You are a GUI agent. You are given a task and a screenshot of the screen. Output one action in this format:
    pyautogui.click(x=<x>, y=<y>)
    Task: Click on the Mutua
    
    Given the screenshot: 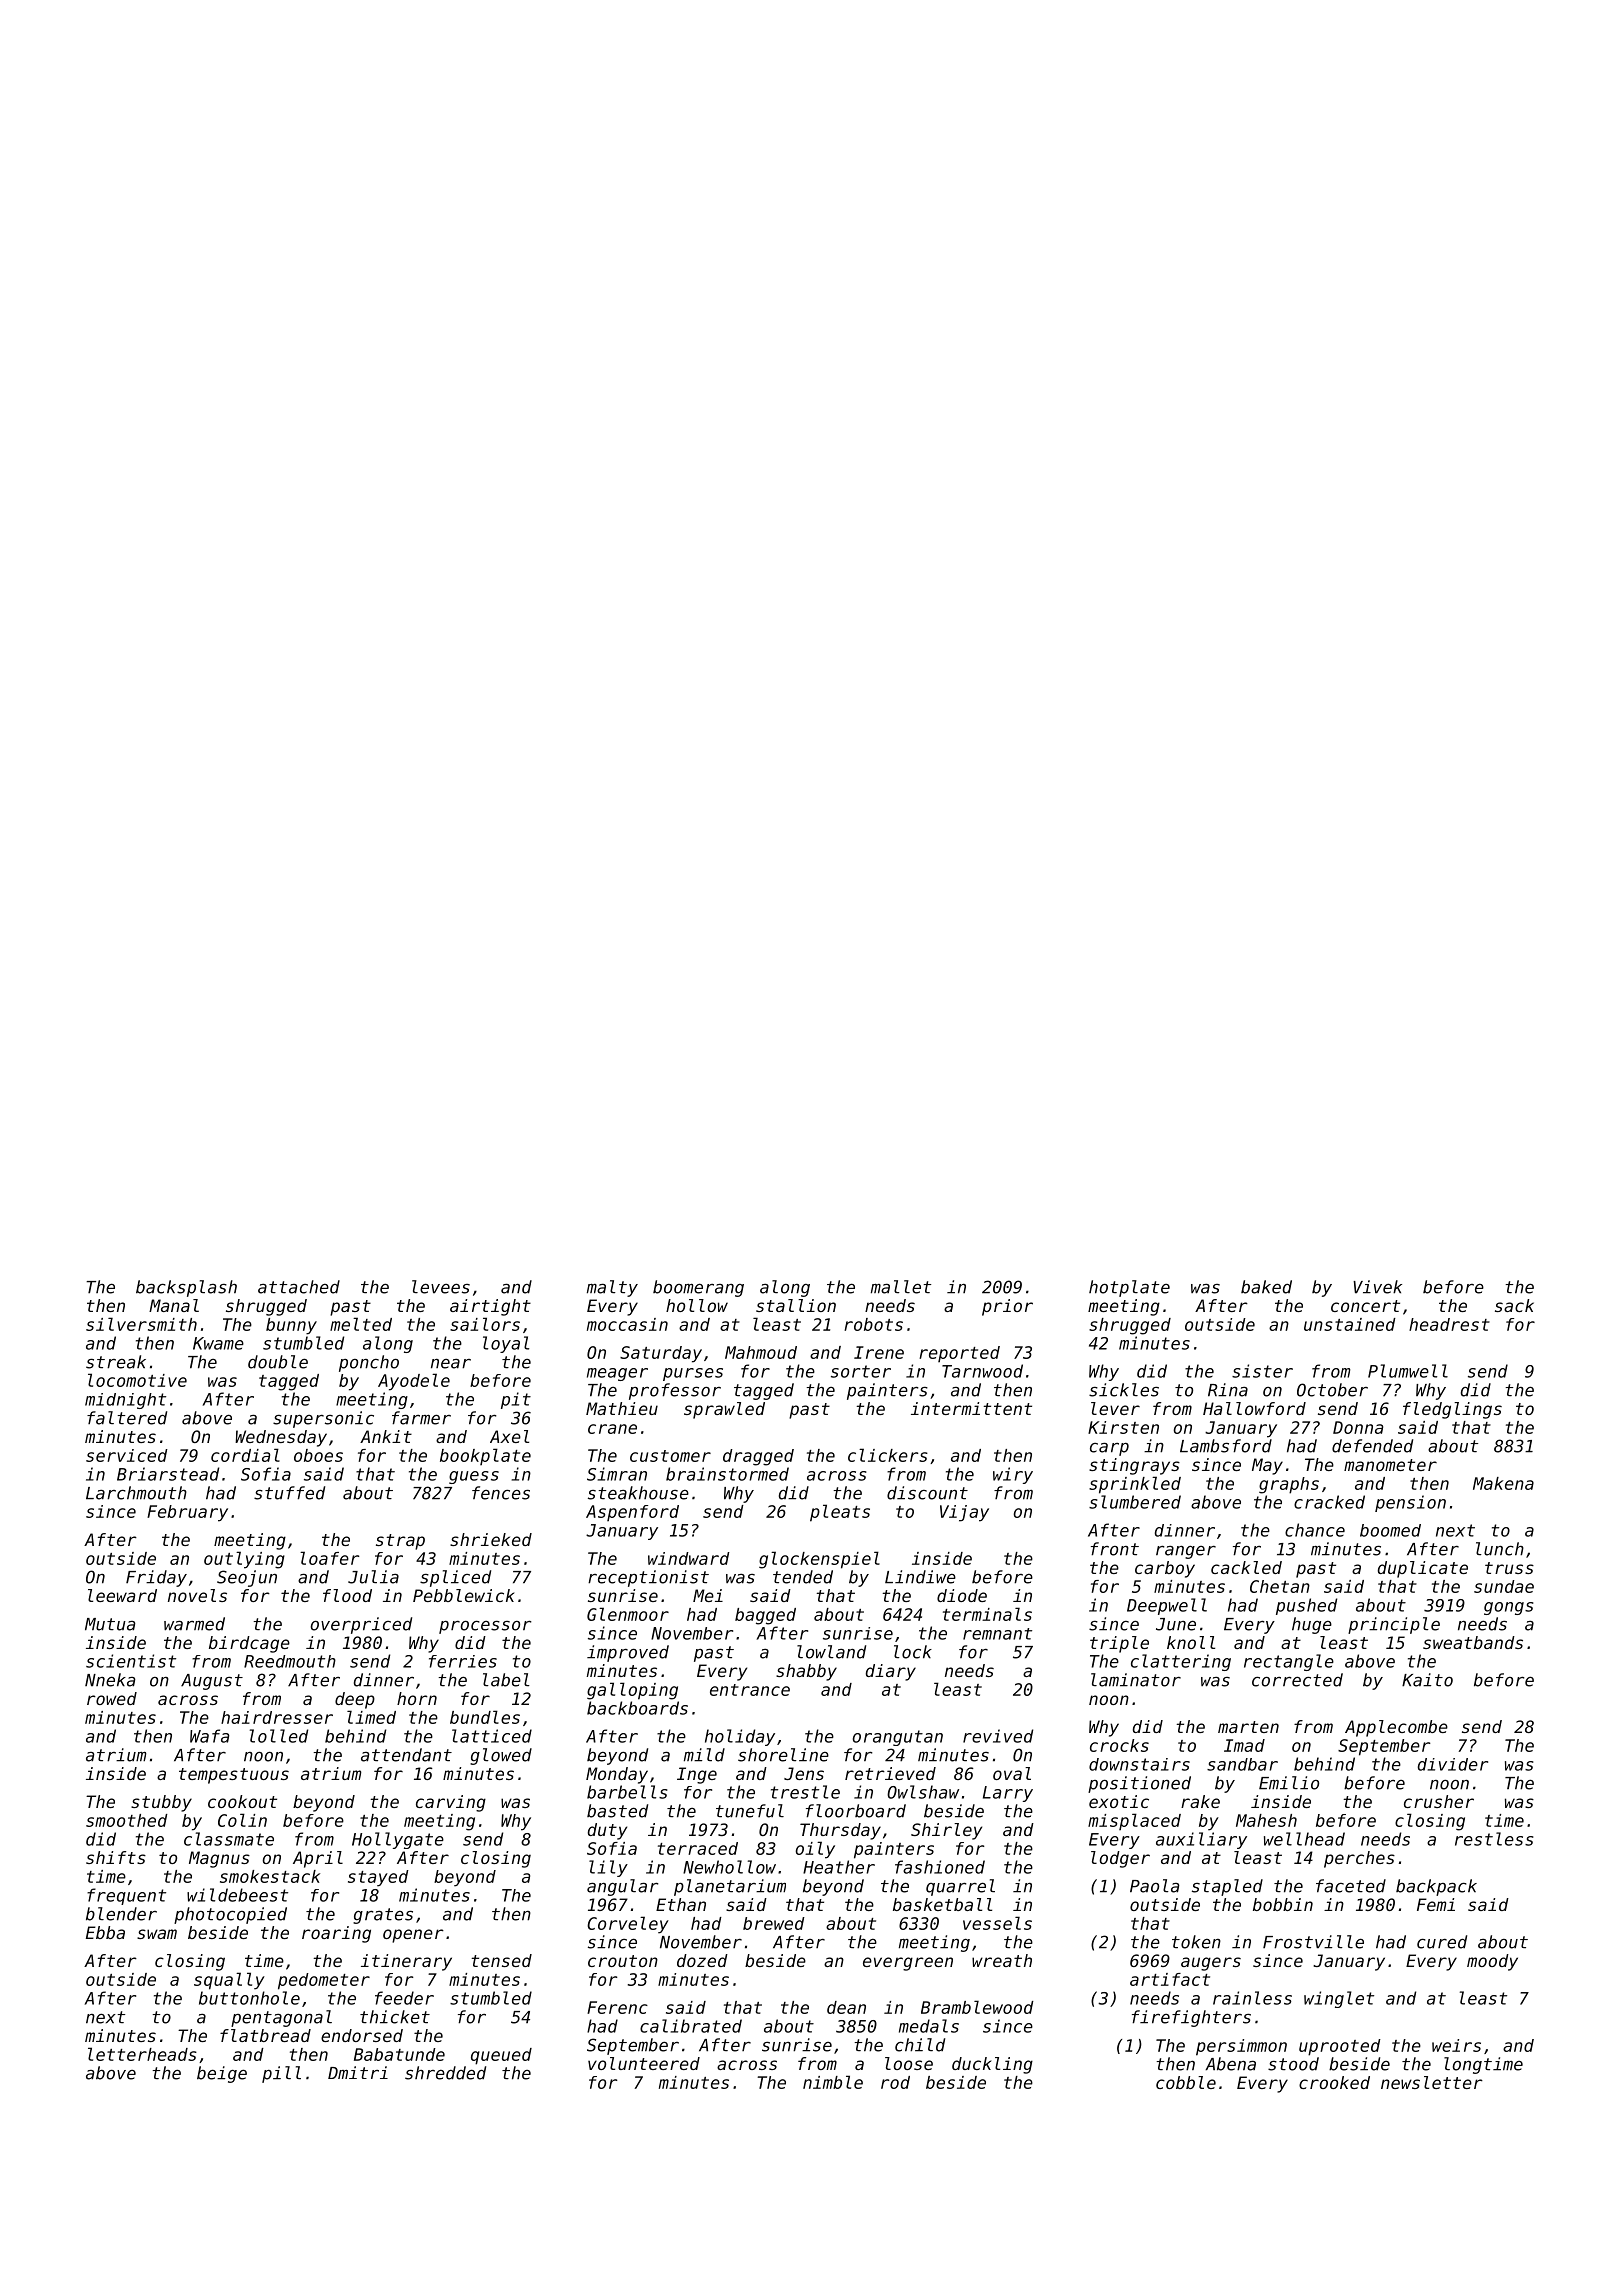 What is the action you would take?
    pyautogui.click(x=110, y=1624)
